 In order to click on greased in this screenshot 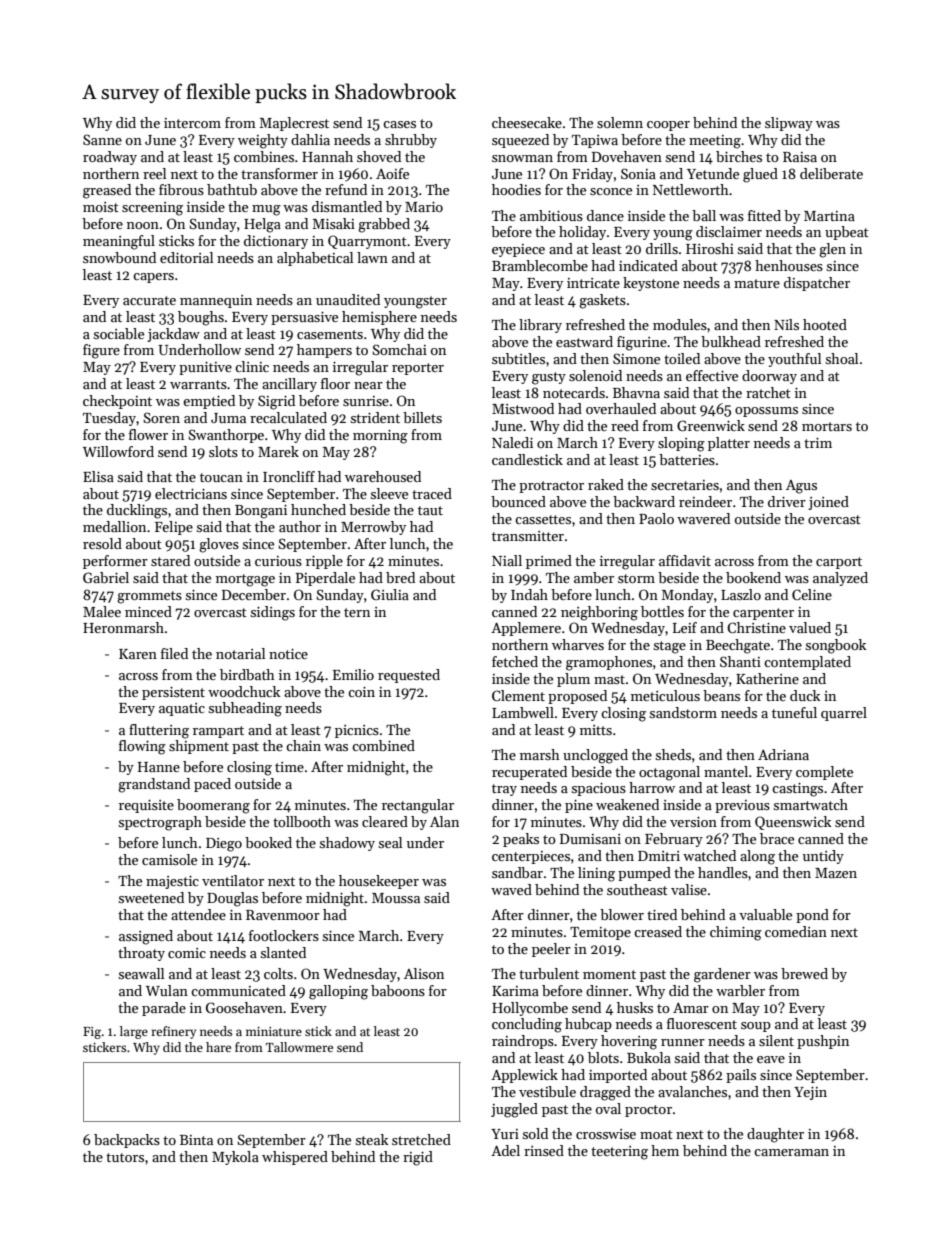, I will do `click(107, 191)`.
